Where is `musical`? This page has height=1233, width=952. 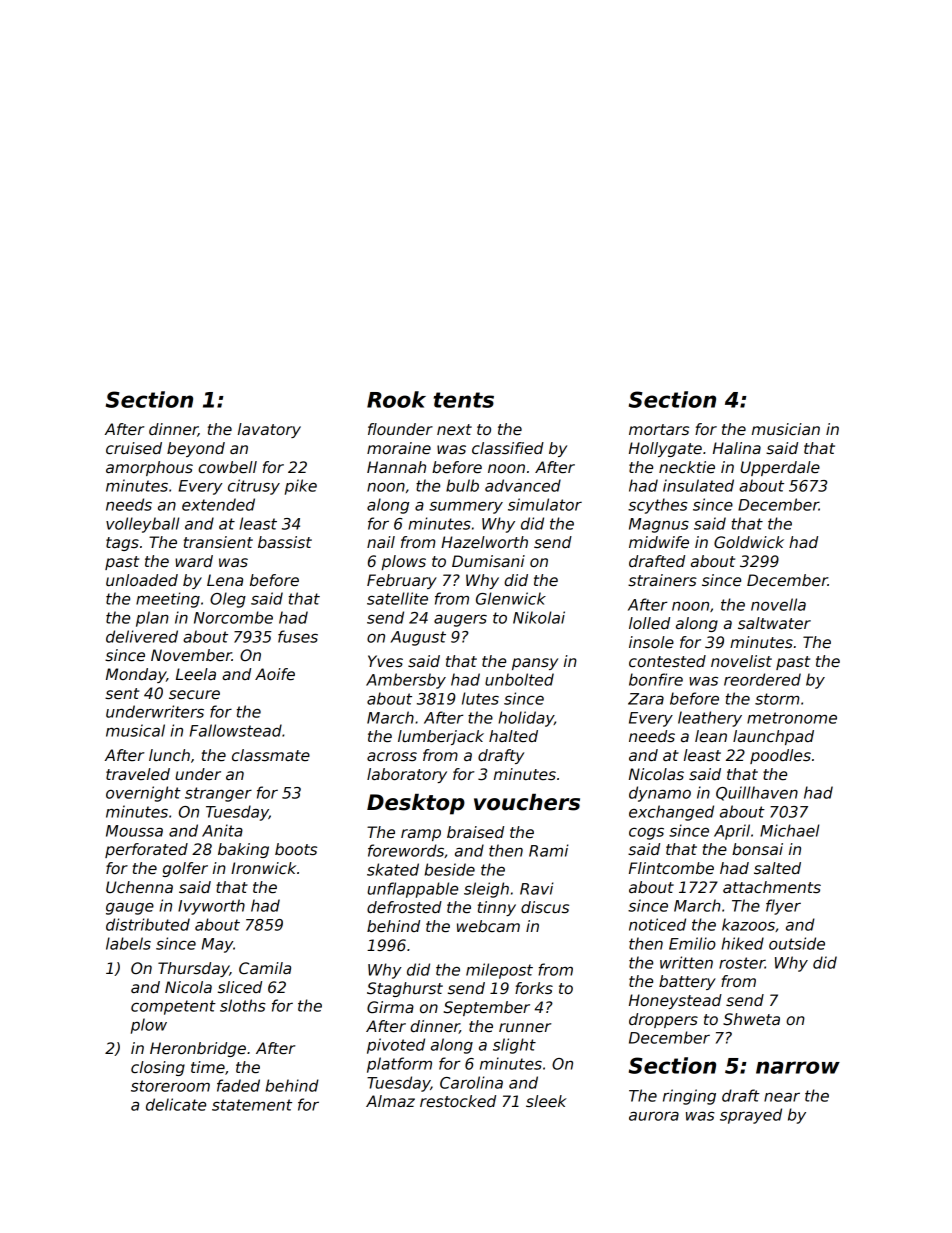
musical is located at coordinates (135, 730).
